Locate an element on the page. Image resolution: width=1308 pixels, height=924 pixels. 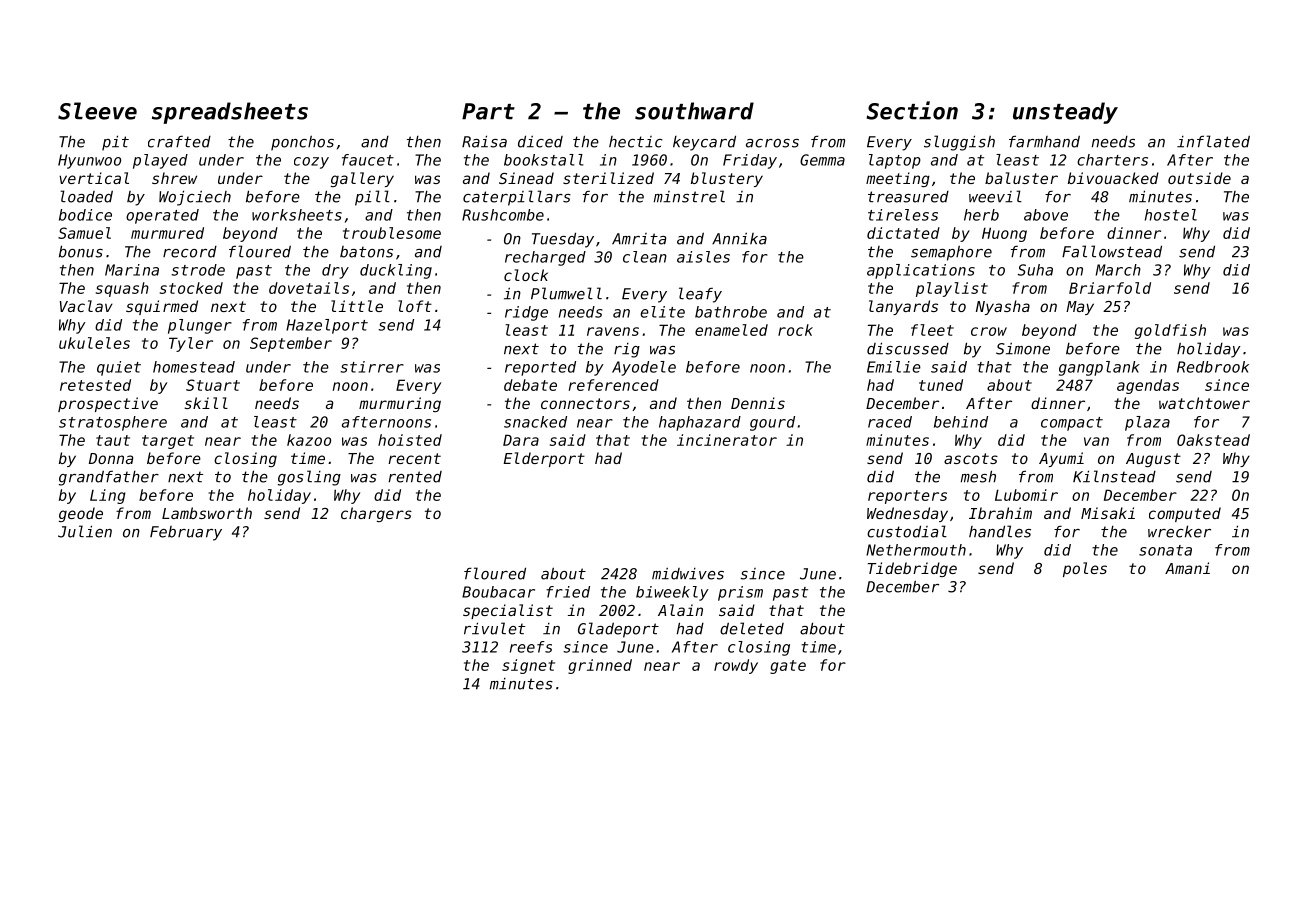
Oakstead is located at coordinates (1213, 440).
